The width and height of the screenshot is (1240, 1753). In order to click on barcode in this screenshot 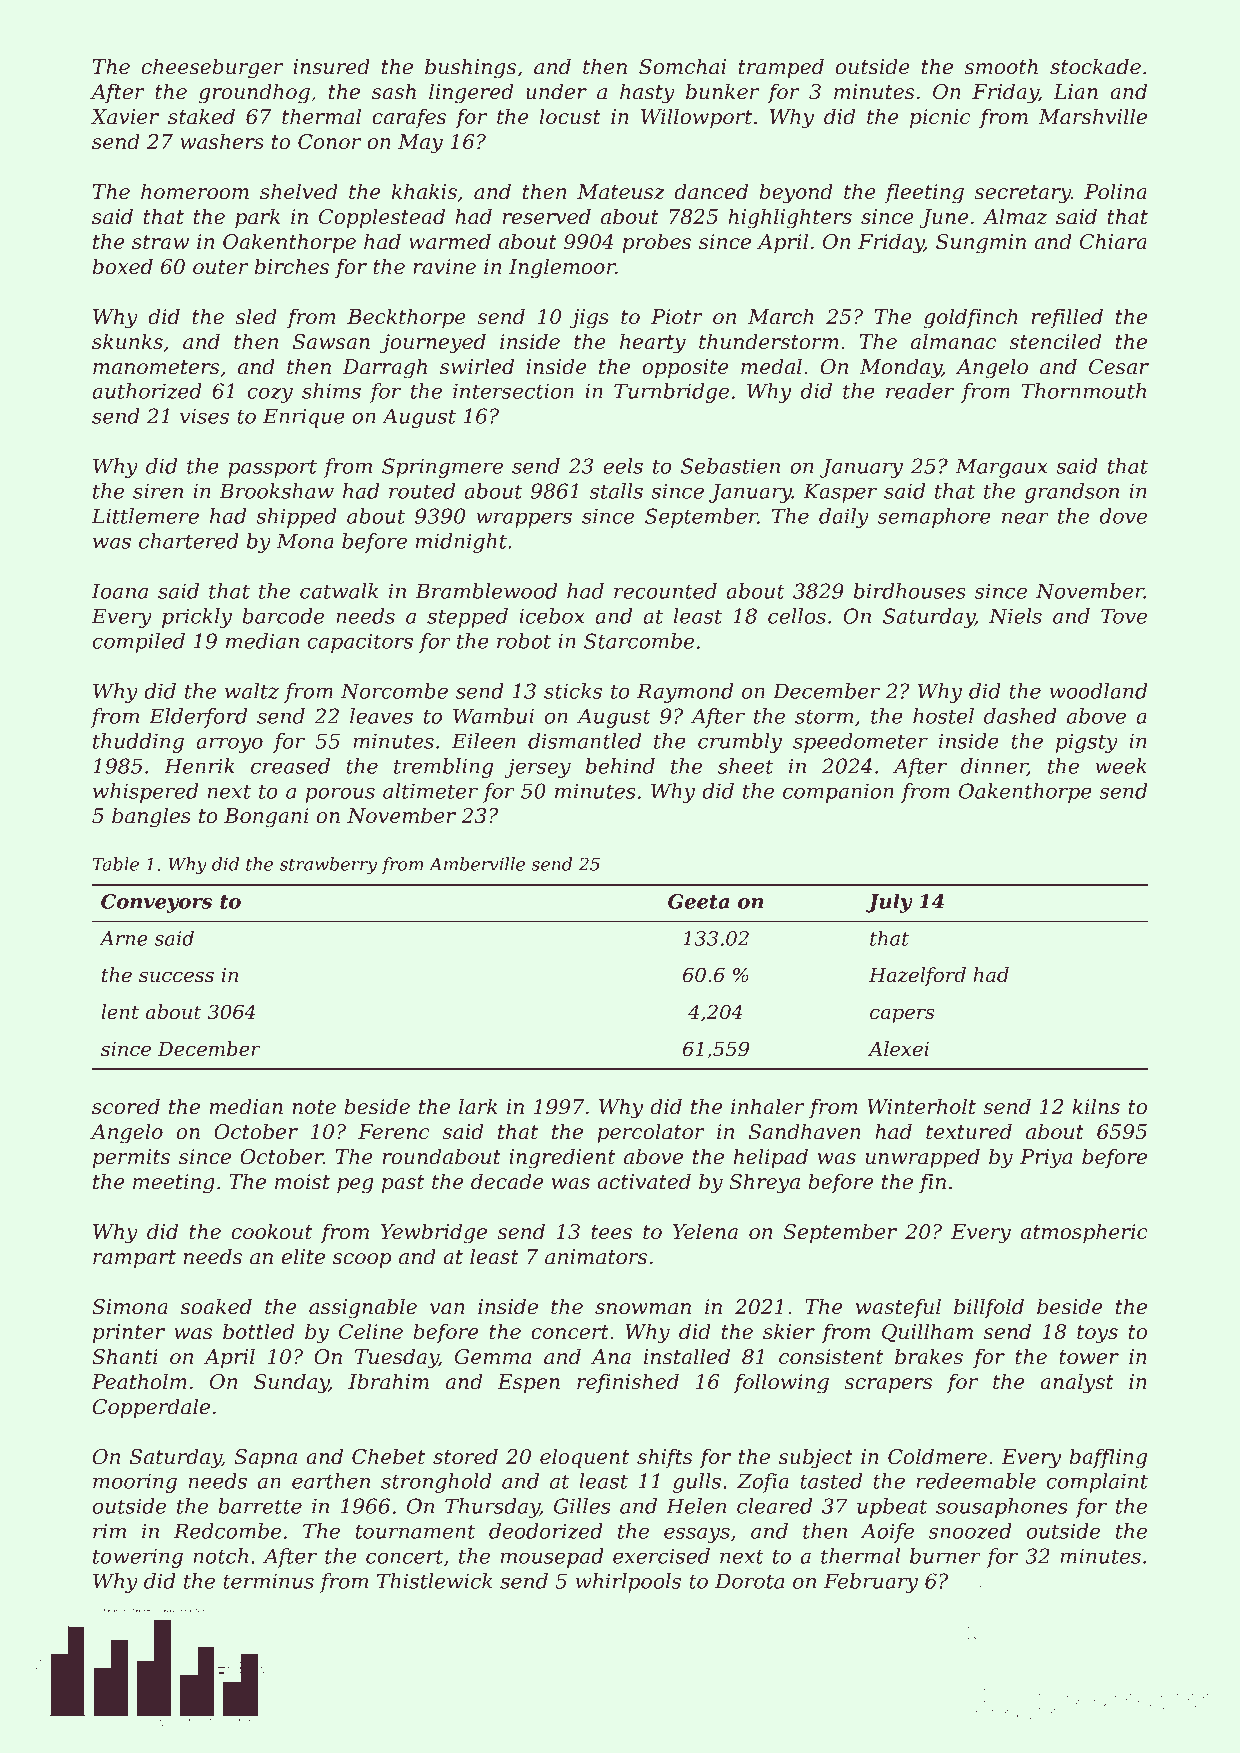, I will do `click(283, 616)`.
